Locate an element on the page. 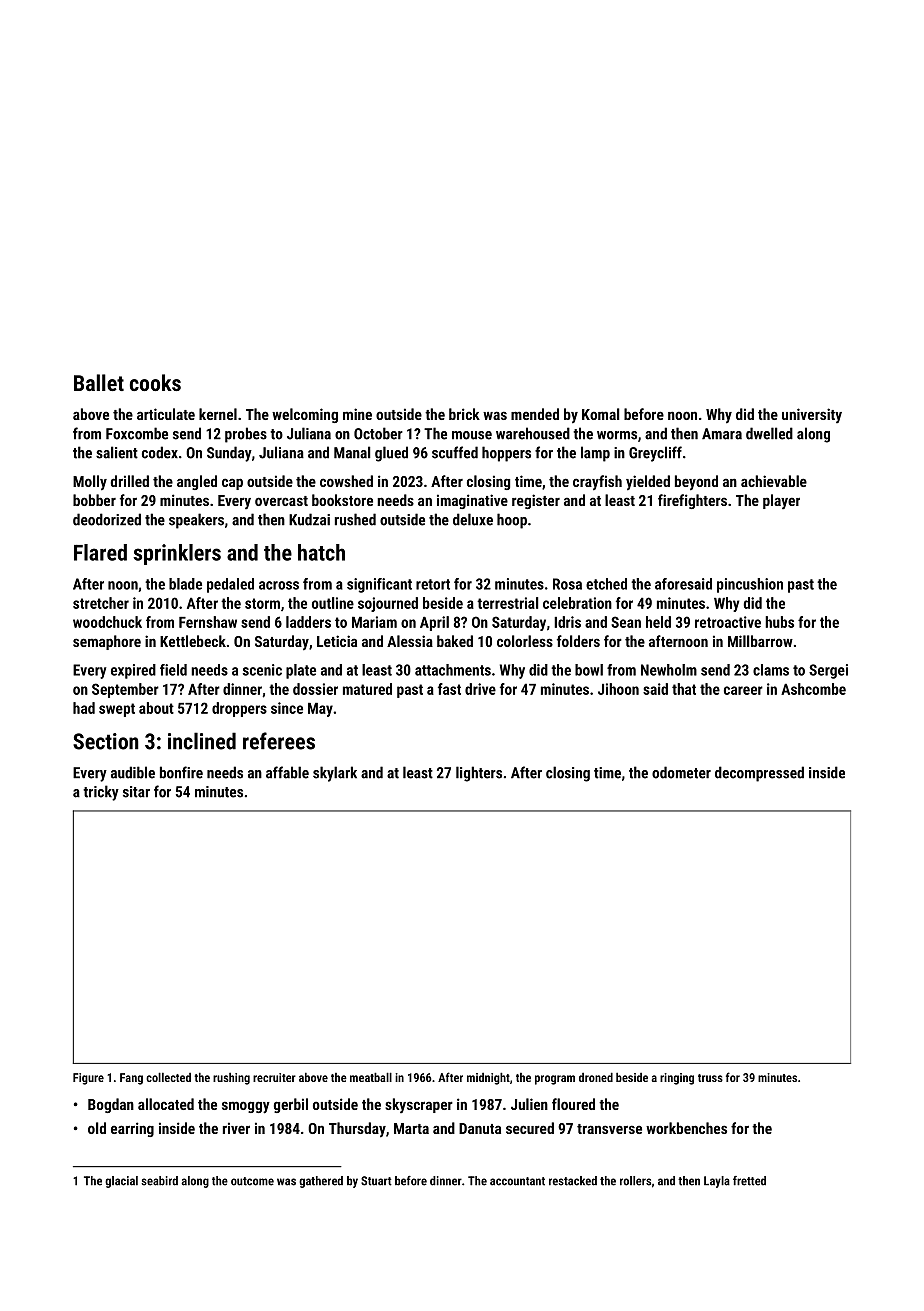 This page has height=1311, width=924. Amara is located at coordinates (722, 434).
